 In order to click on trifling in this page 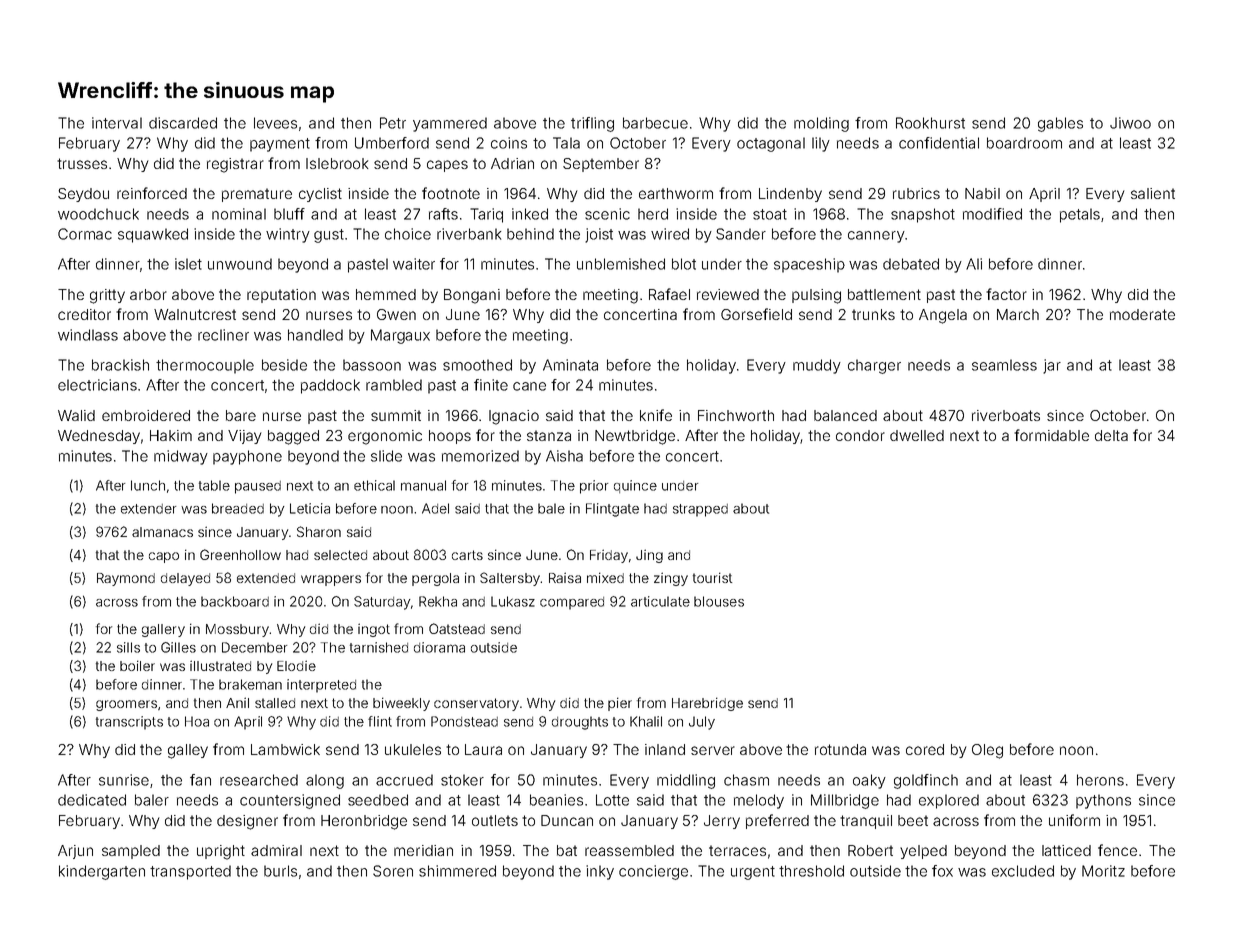, I will do `click(592, 124)`.
